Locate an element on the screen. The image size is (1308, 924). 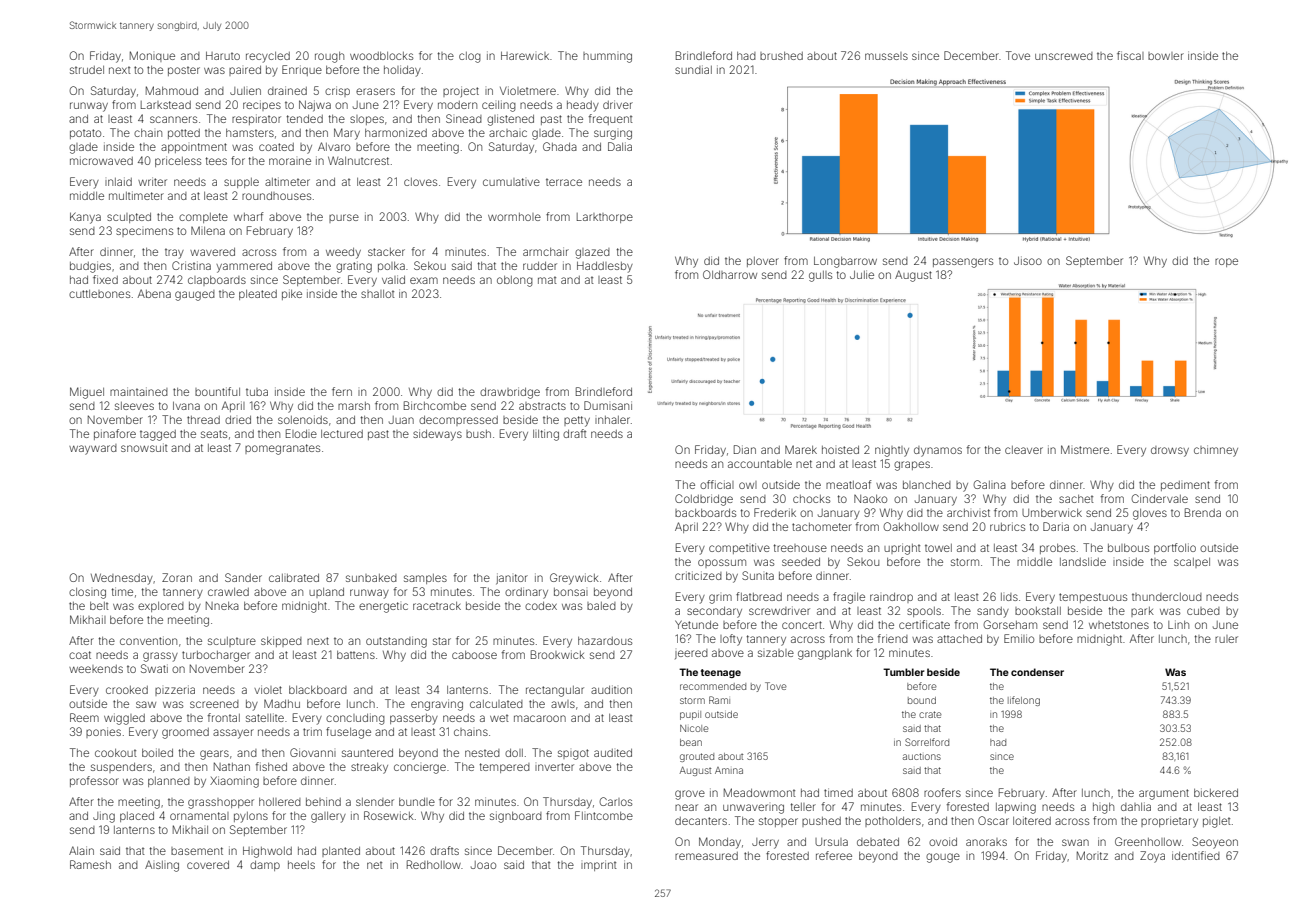
Joao is located at coordinates (483, 865).
